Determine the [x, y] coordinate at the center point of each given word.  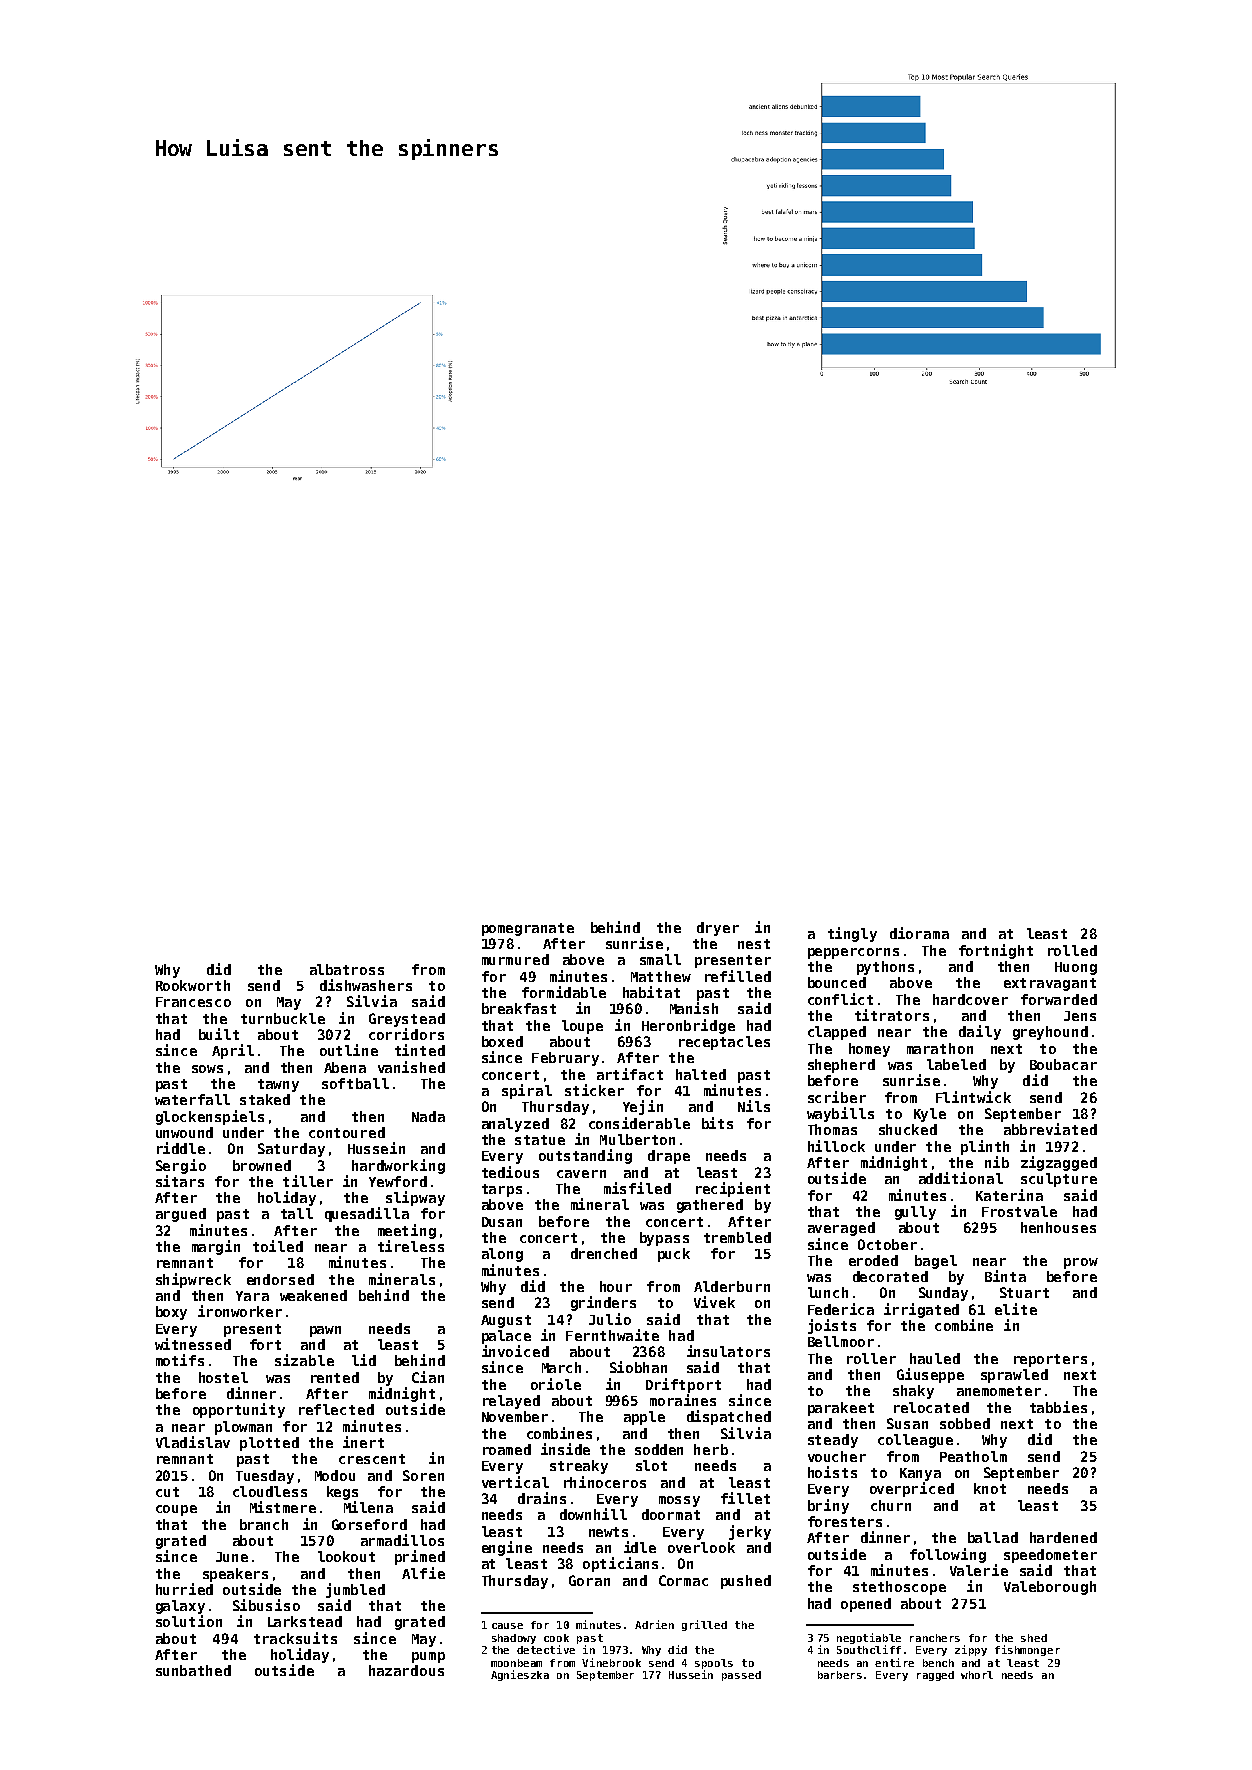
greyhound [1050, 1033]
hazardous [406, 1670]
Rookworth [193, 985]
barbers [840, 1675]
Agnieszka [520, 1675]
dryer [718, 929]
